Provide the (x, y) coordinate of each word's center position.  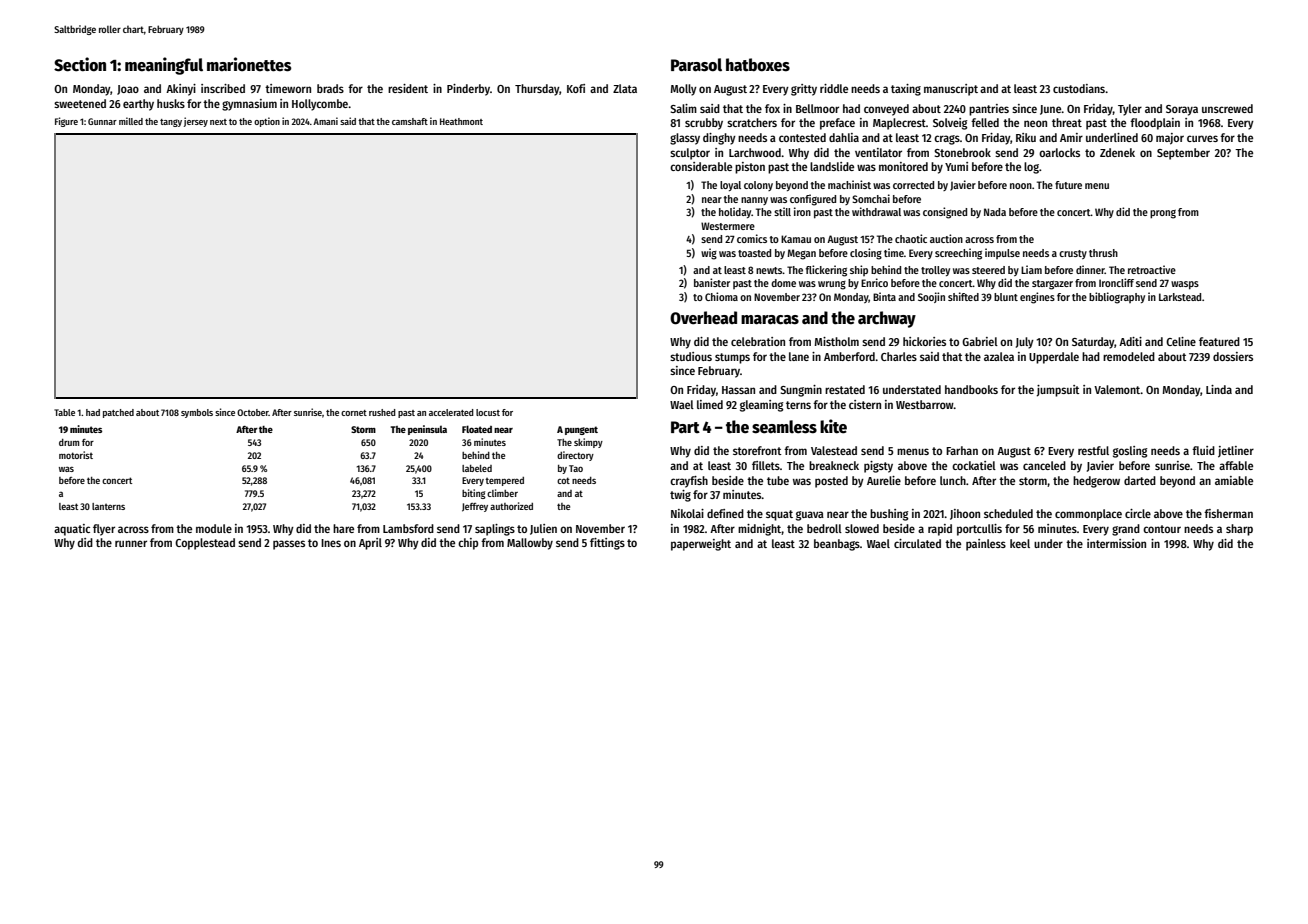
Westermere (728, 226)
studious (691, 356)
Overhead (703, 318)
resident (408, 88)
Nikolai (687, 513)
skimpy (588, 443)
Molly (684, 90)
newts (769, 270)
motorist (76, 455)
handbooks (971, 389)
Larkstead (1180, 297)
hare (343, 528)
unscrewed (1227, 108)
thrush (1103, 253)
